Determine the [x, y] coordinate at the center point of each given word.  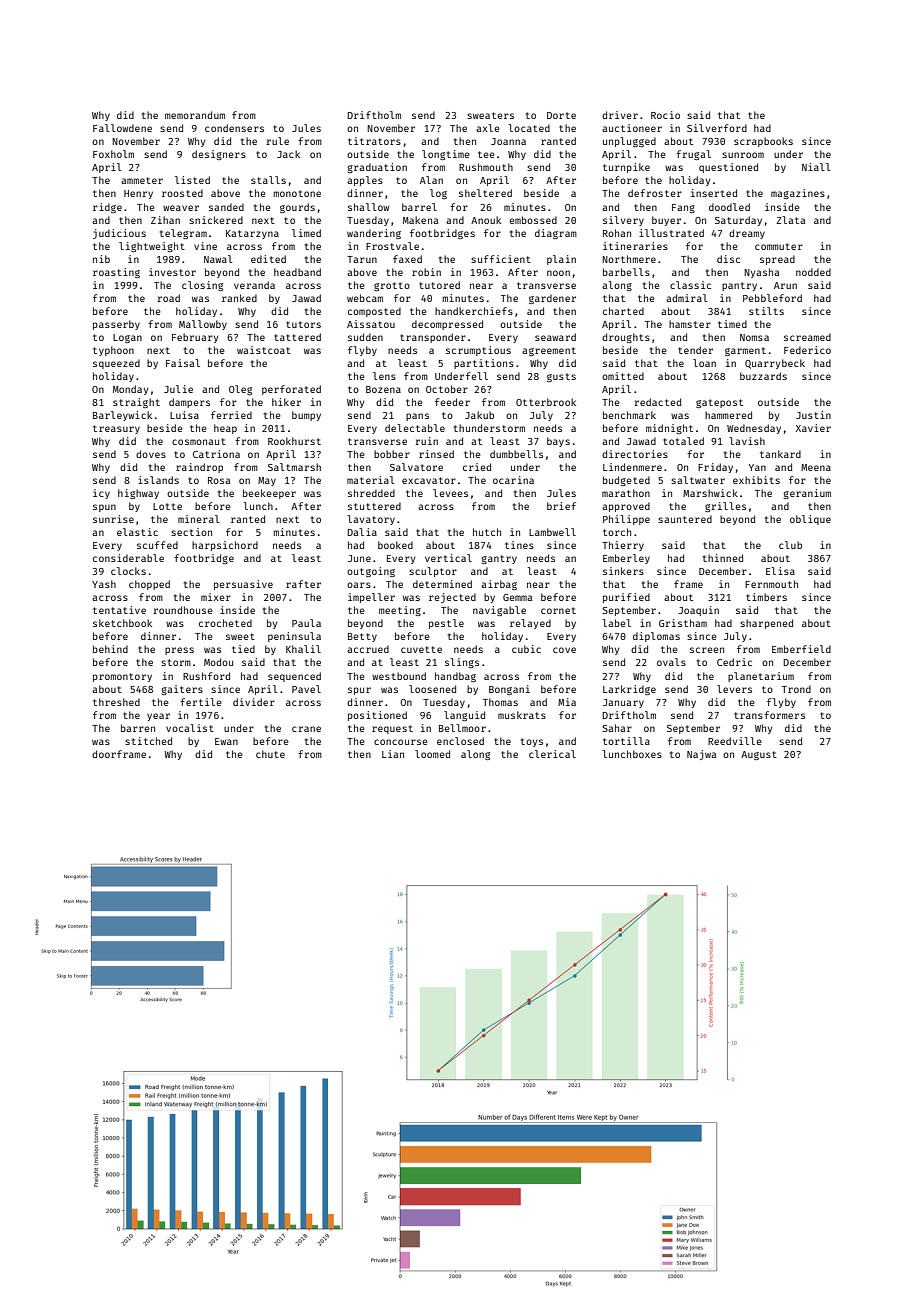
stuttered [374, 506]
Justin [813, 415]
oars [359, 585]
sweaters [490, 115]
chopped [149, 585]
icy [101, 494]
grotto [392, 286]
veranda [254, 285]
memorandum [195, 115]
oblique [810, 520]
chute [270, 754]
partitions [484, 364]
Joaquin [698, 611]
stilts [766, 311]
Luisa [184, 415]
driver [620, 115]
